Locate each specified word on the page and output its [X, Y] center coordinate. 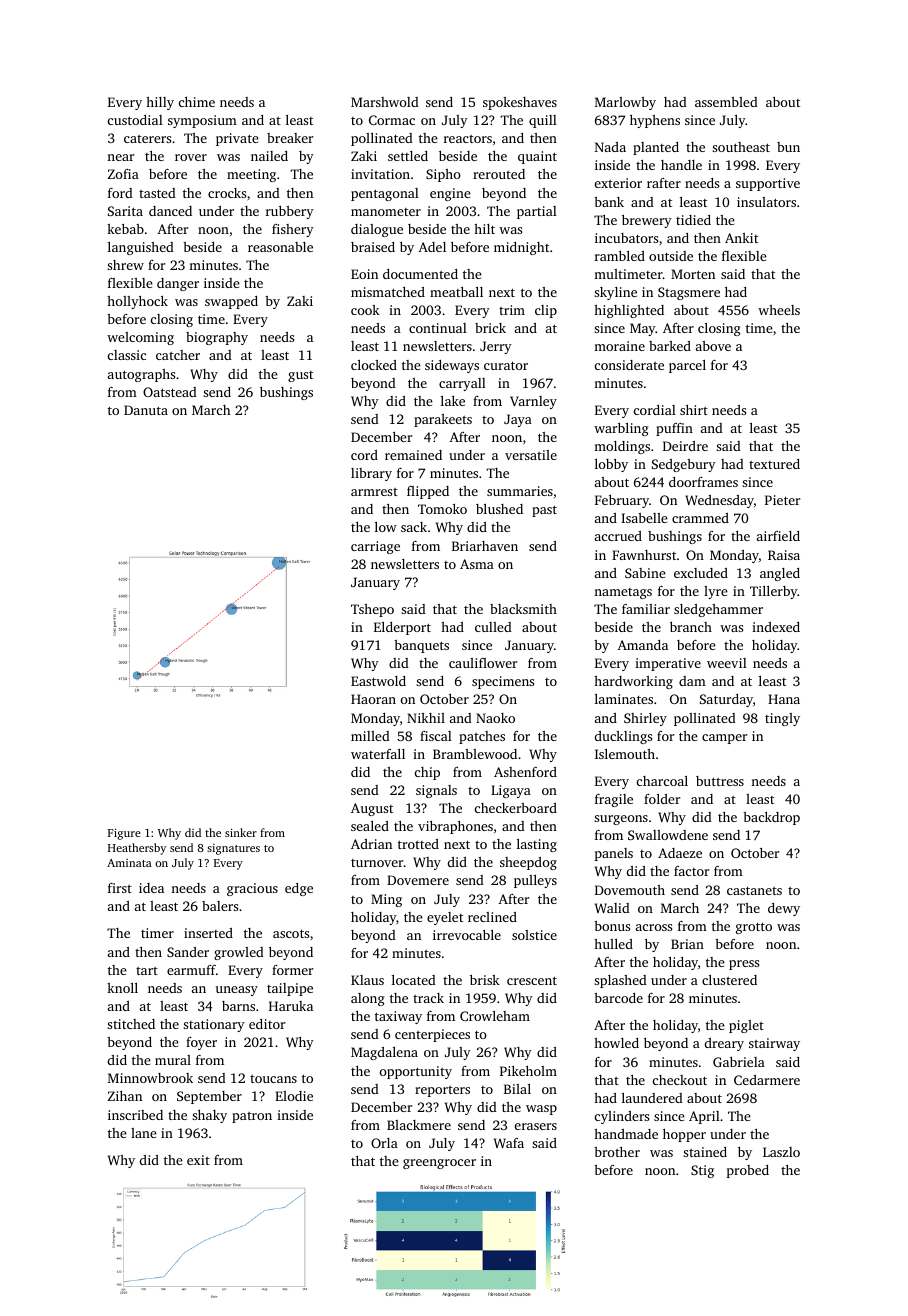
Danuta [146, 410]
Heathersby [137, 849]
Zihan [125, 1096]
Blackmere [419, 1125]
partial [537, 212]
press [744, 965]
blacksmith [523, 609]
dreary [724, 1044]
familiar [646, 609]
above [713, 346]
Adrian [371, 844]
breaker [290, 138]
